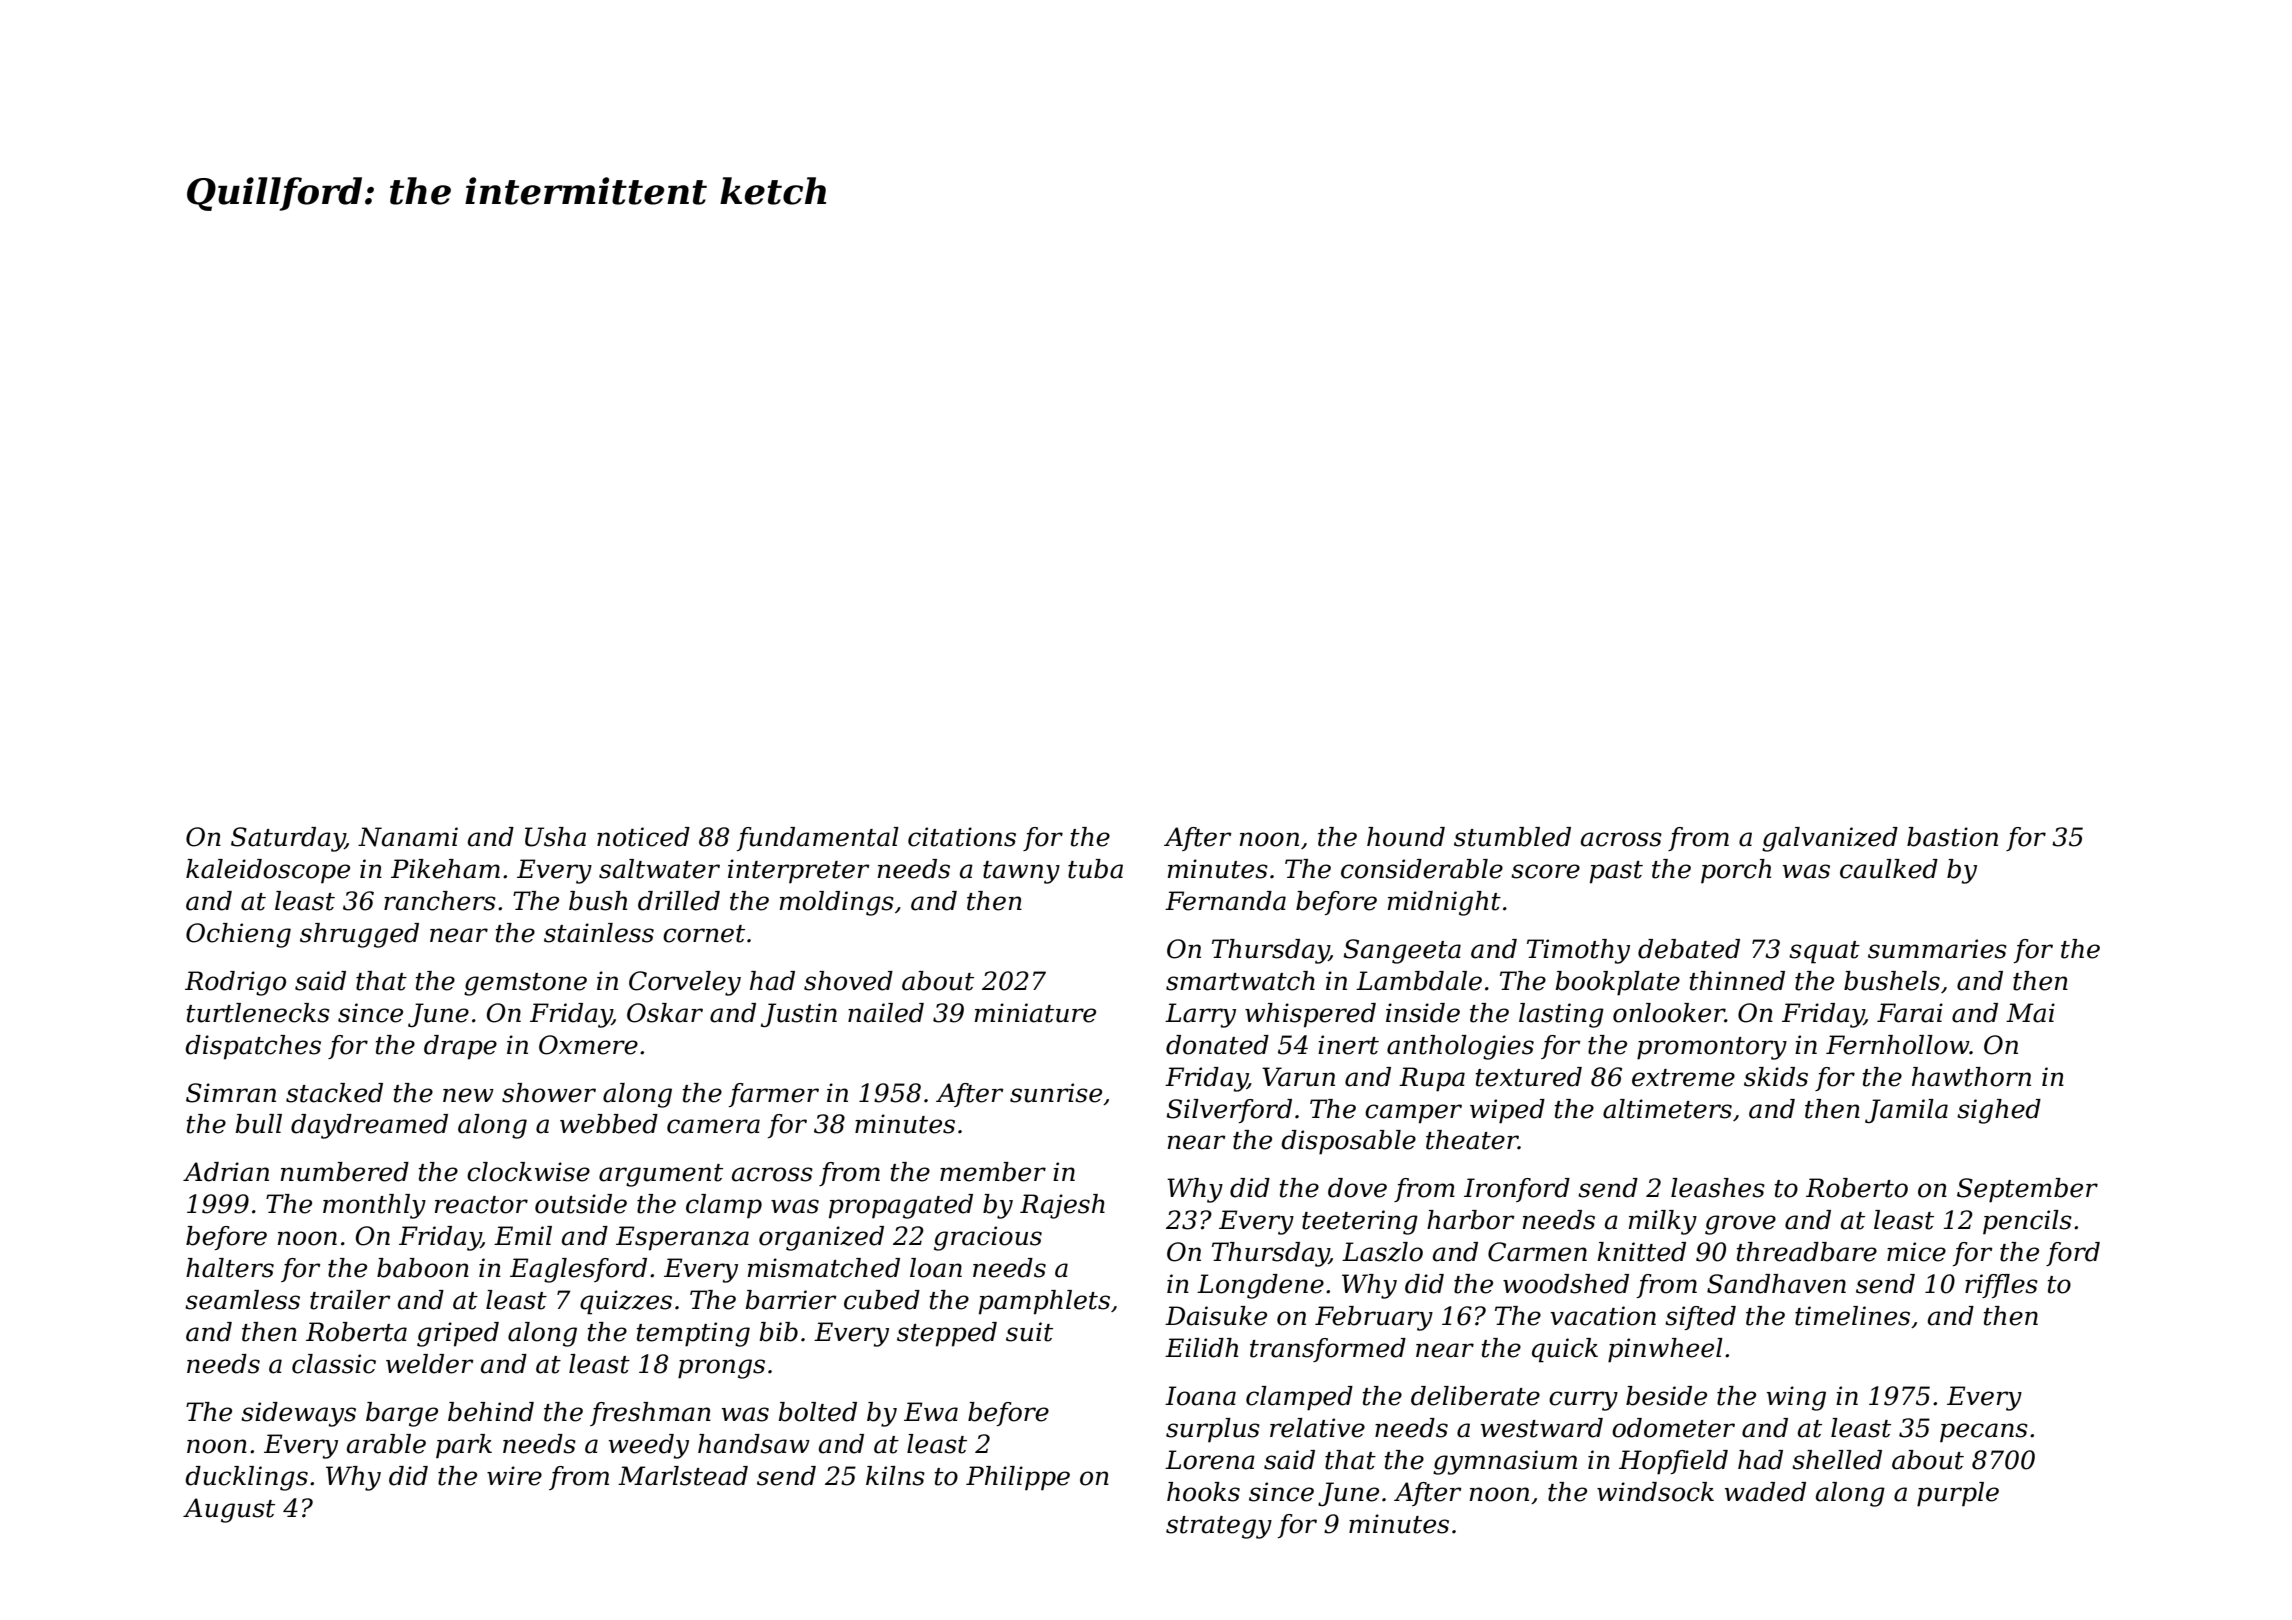 The width and height of the page is (2292, 1620). I want to click on Fernhollow, so click(1898, 1045).
